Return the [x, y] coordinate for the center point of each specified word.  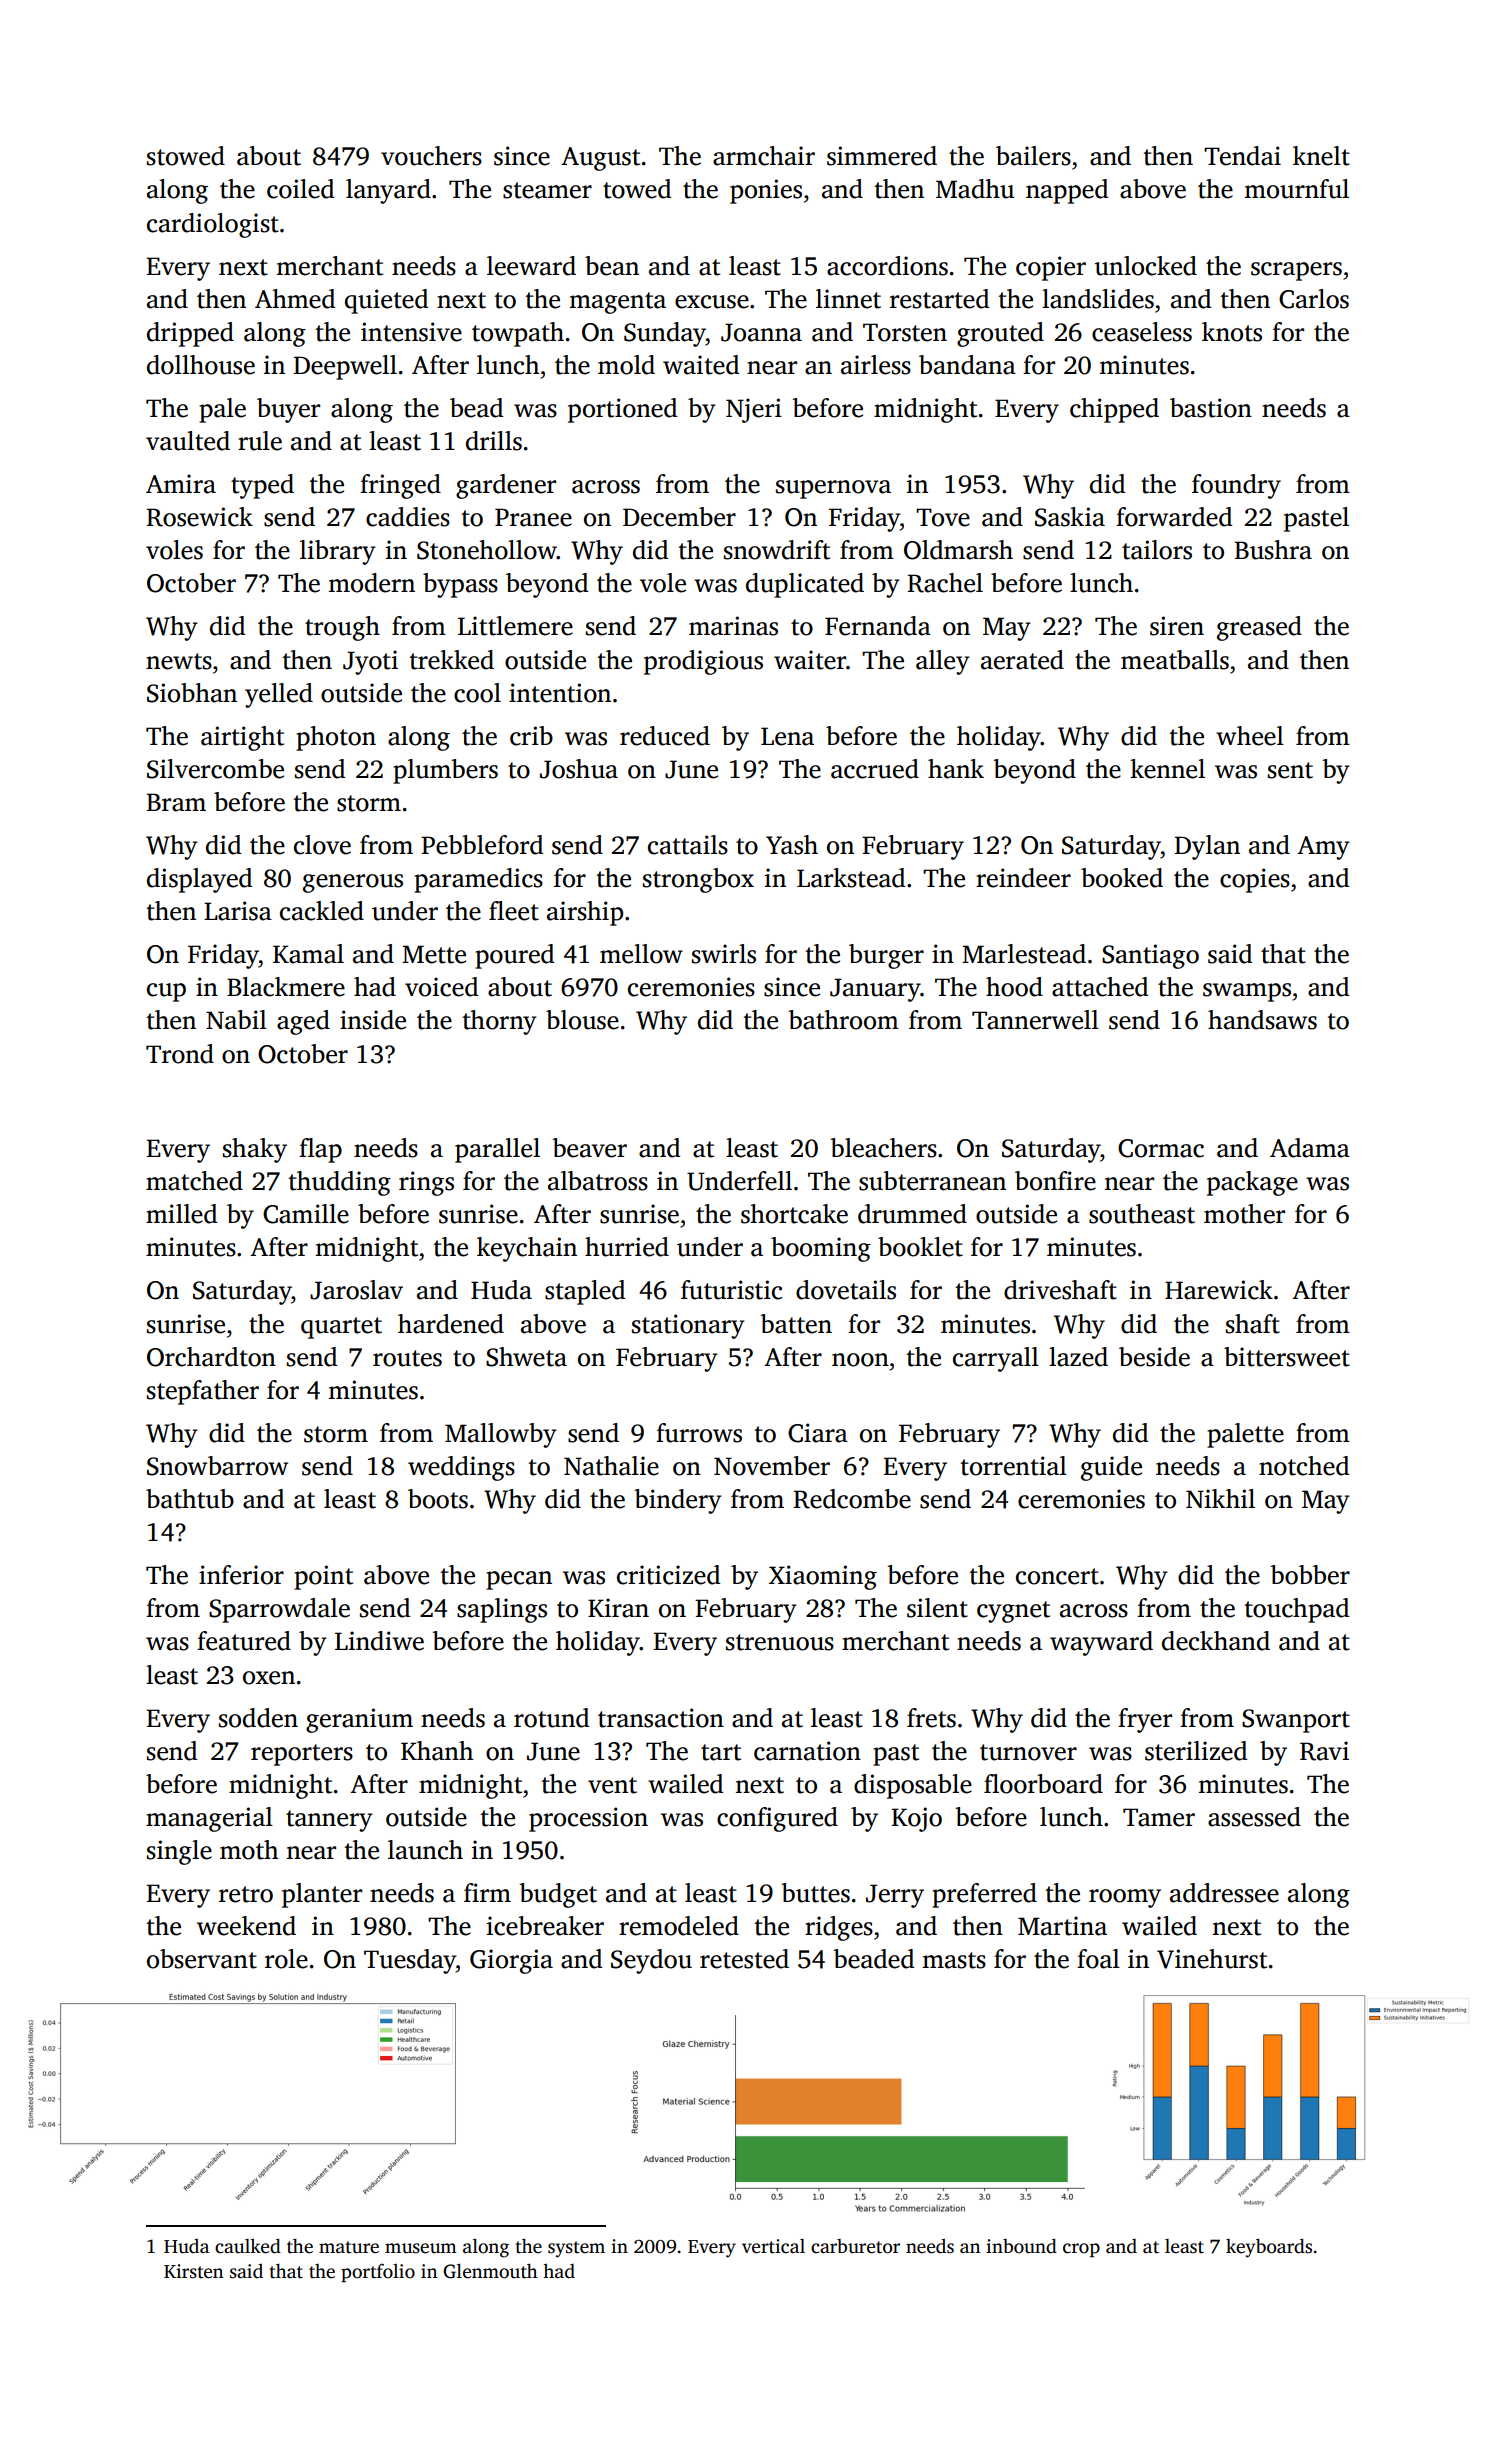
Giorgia [511, 1961]
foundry [1236, 486]
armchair [764, 156]
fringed [400, 486]
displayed [199, 880]
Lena [787, 736]
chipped [1114, 410]
